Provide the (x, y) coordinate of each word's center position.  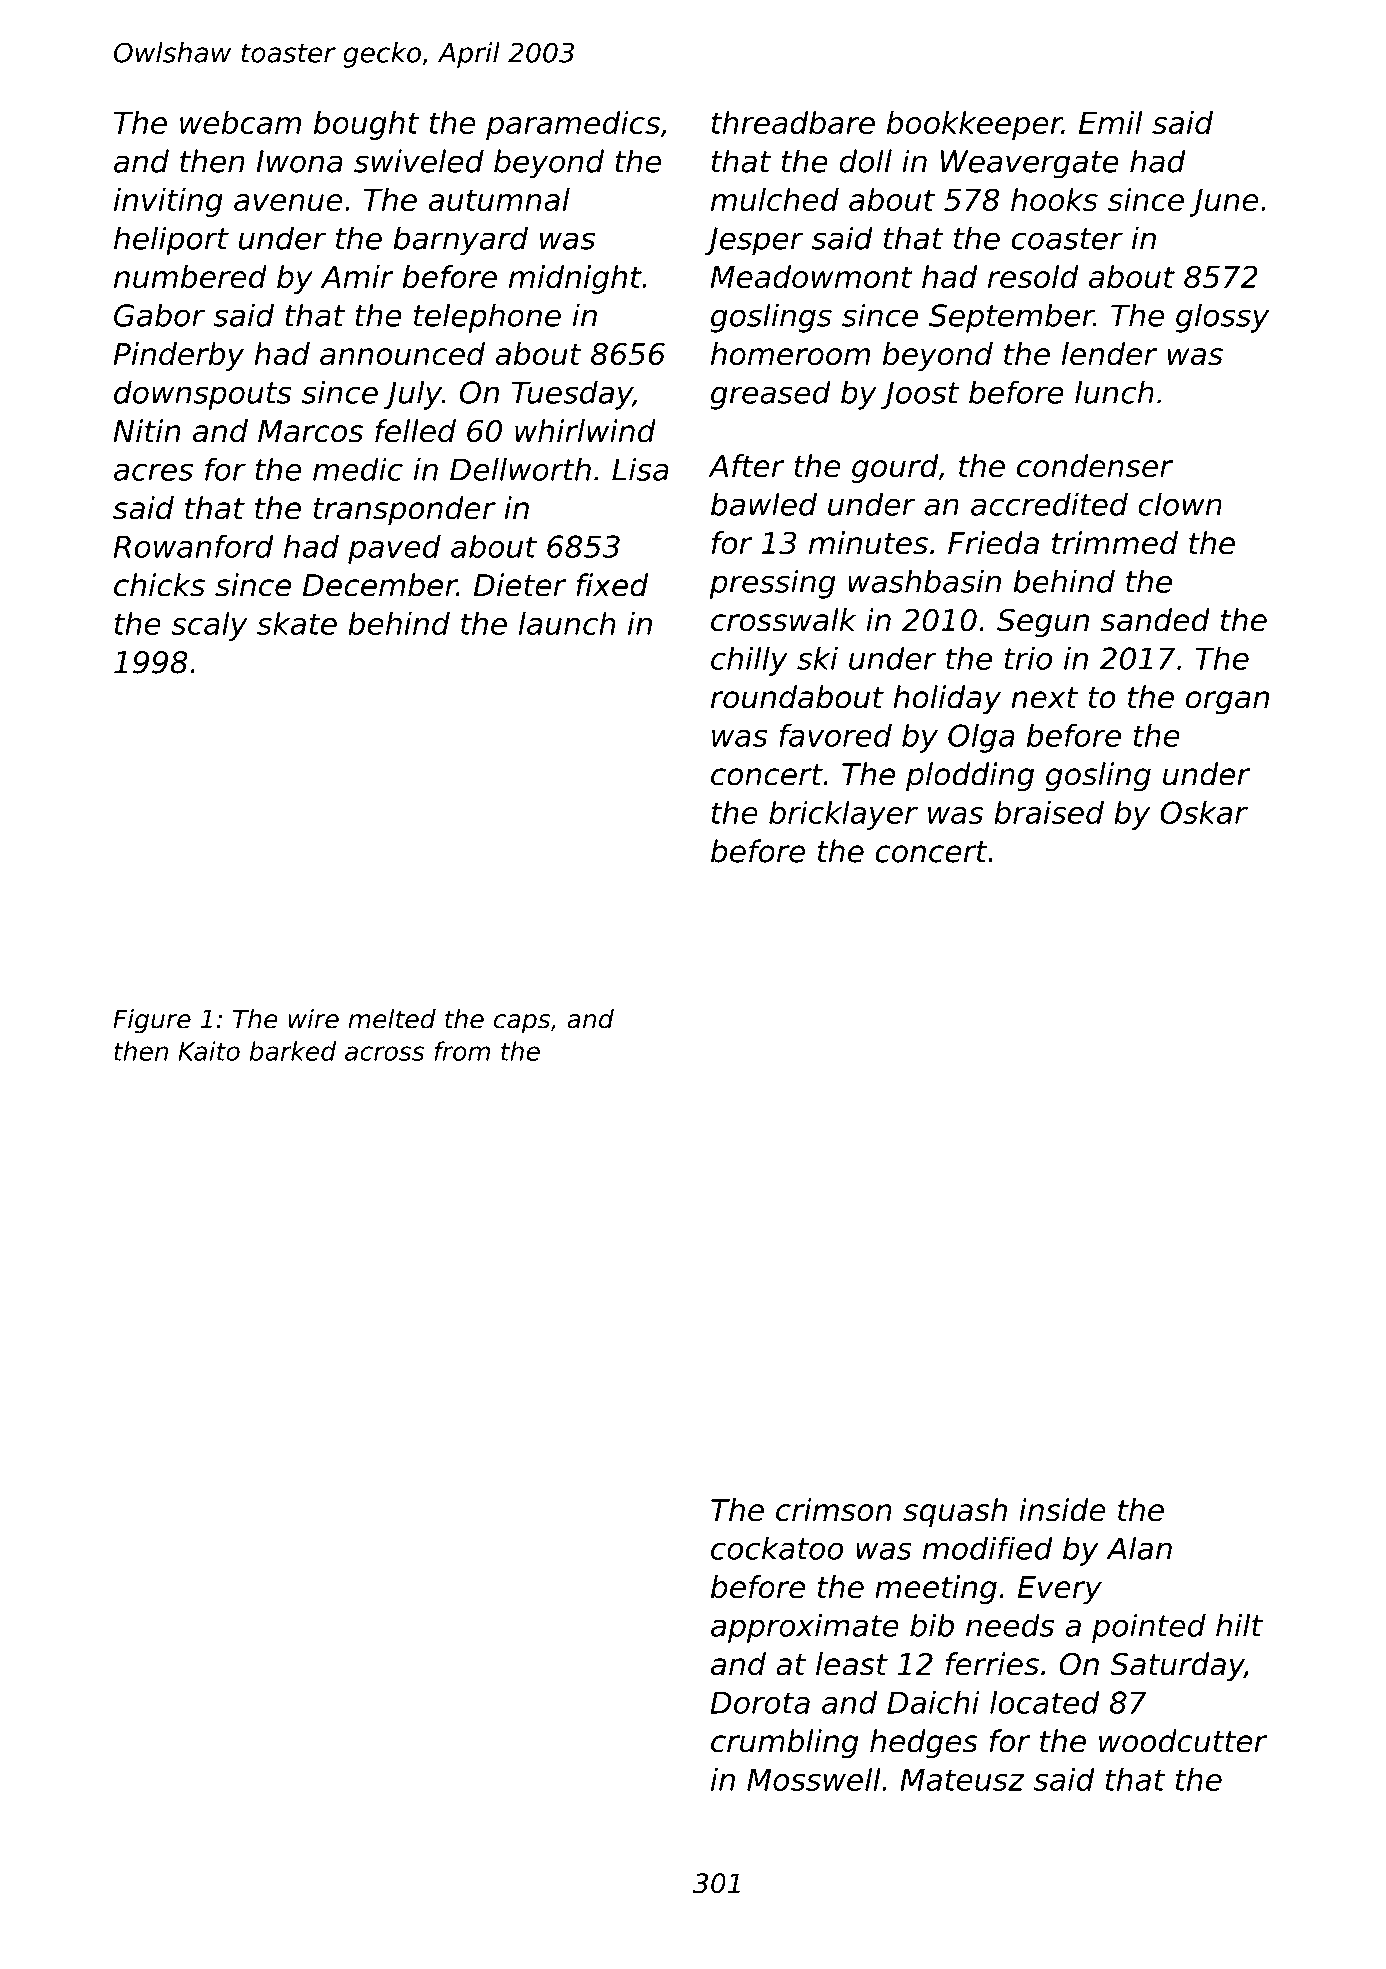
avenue (288, 202)
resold (1033, 277)
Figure (152, 1021)
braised (1049, 812)
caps (522, 1024)
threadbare (793, 122)
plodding (970, 777)
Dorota (760, 1702)
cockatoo (777, 1548)
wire (313, 1019)
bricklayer (843, 815)
